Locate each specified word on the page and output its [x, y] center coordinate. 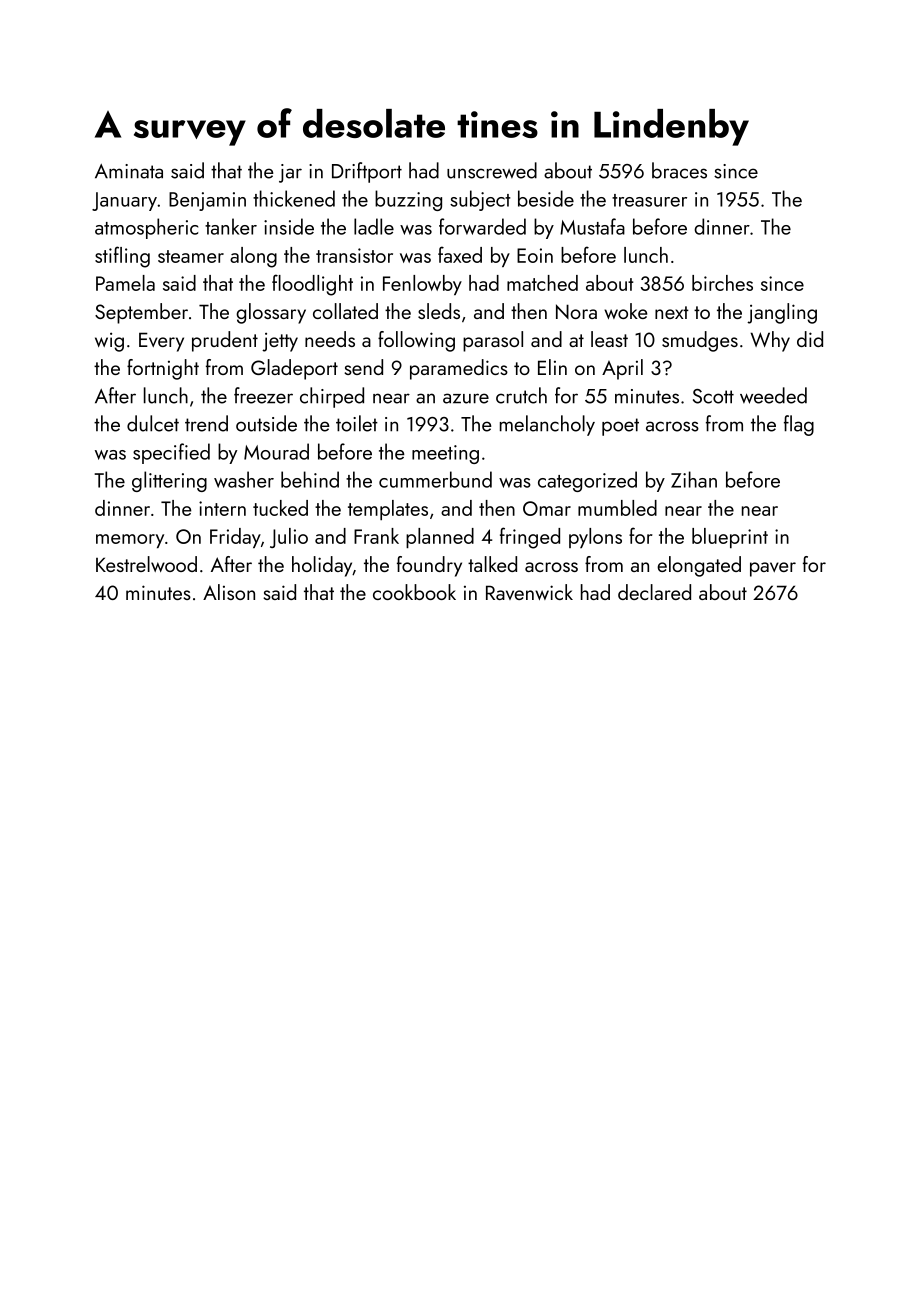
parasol [493, 341]
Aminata [129, 171]
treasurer [649, 200]
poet [620, 427]
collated [345, 311]
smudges [700, 341]
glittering [169, 481]
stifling [122, 257]
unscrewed [492, 170]
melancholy [547, 425]
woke [625, 311]
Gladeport [294, 369]
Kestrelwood [146, 564]
